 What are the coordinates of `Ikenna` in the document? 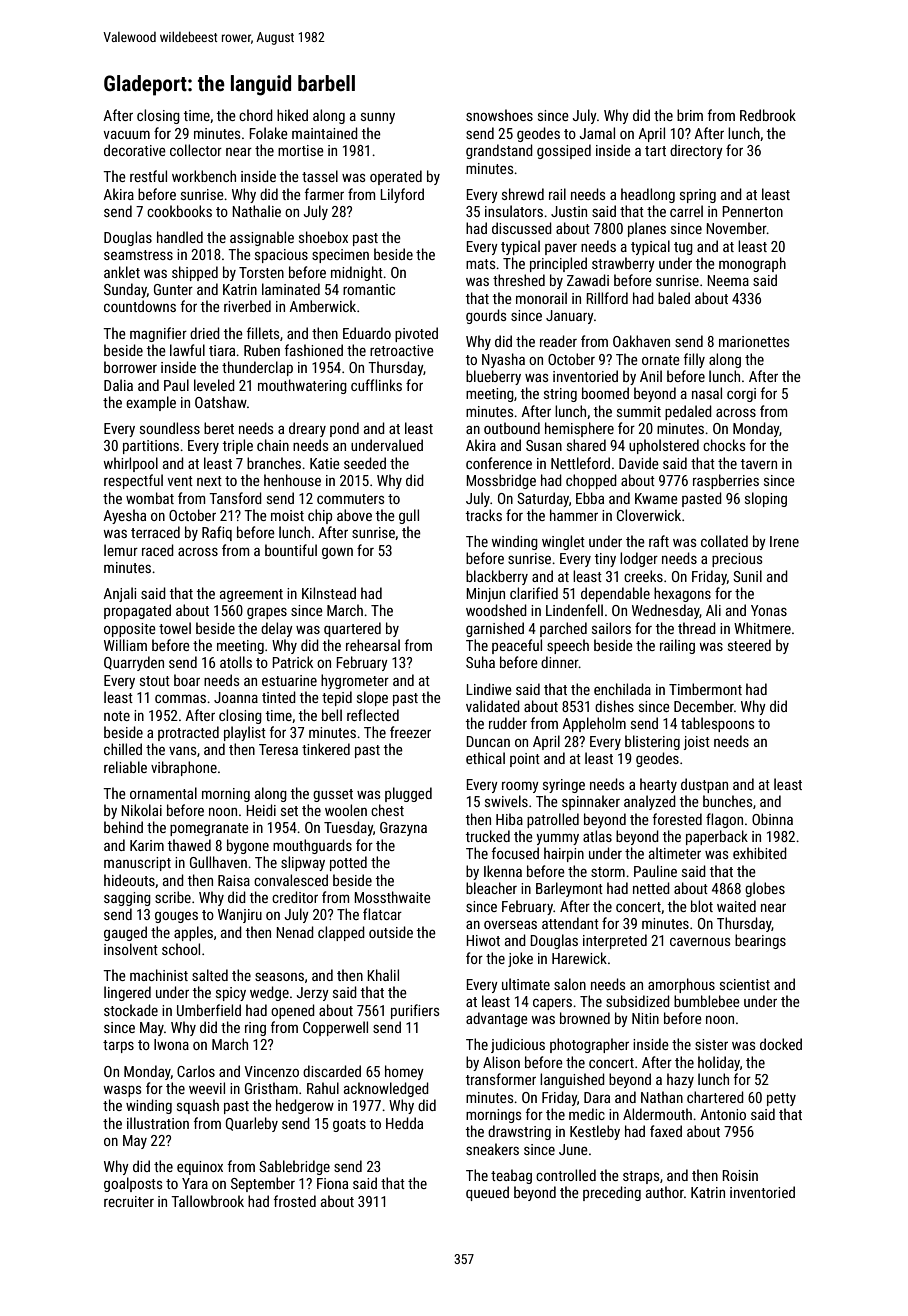 It's located at (503, 871).
